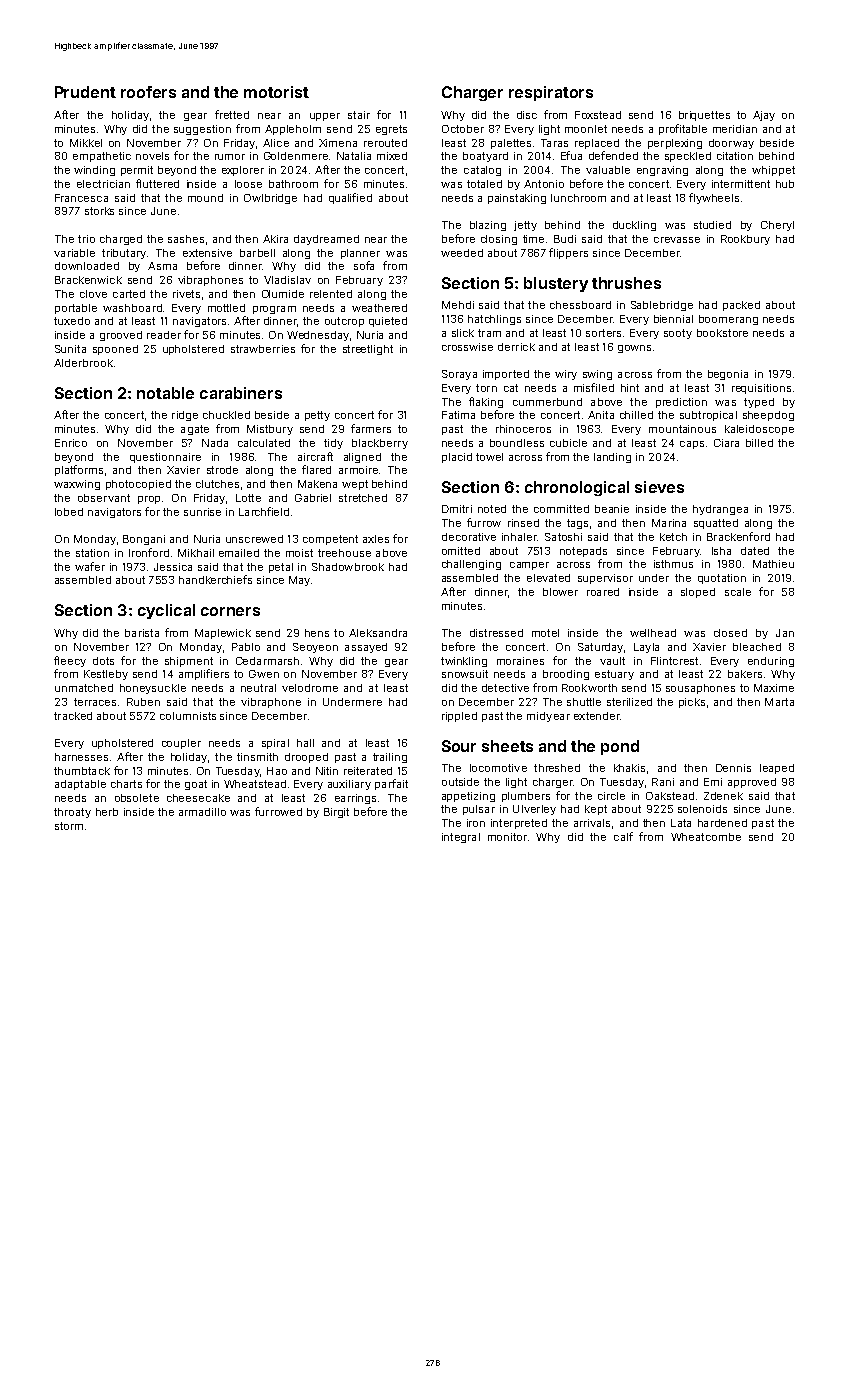 The width and height of the image is (849, 1400). What do you see at coordinates (704, 116) in the image?
I see `briquettes` at bounding box center [704, 116].
